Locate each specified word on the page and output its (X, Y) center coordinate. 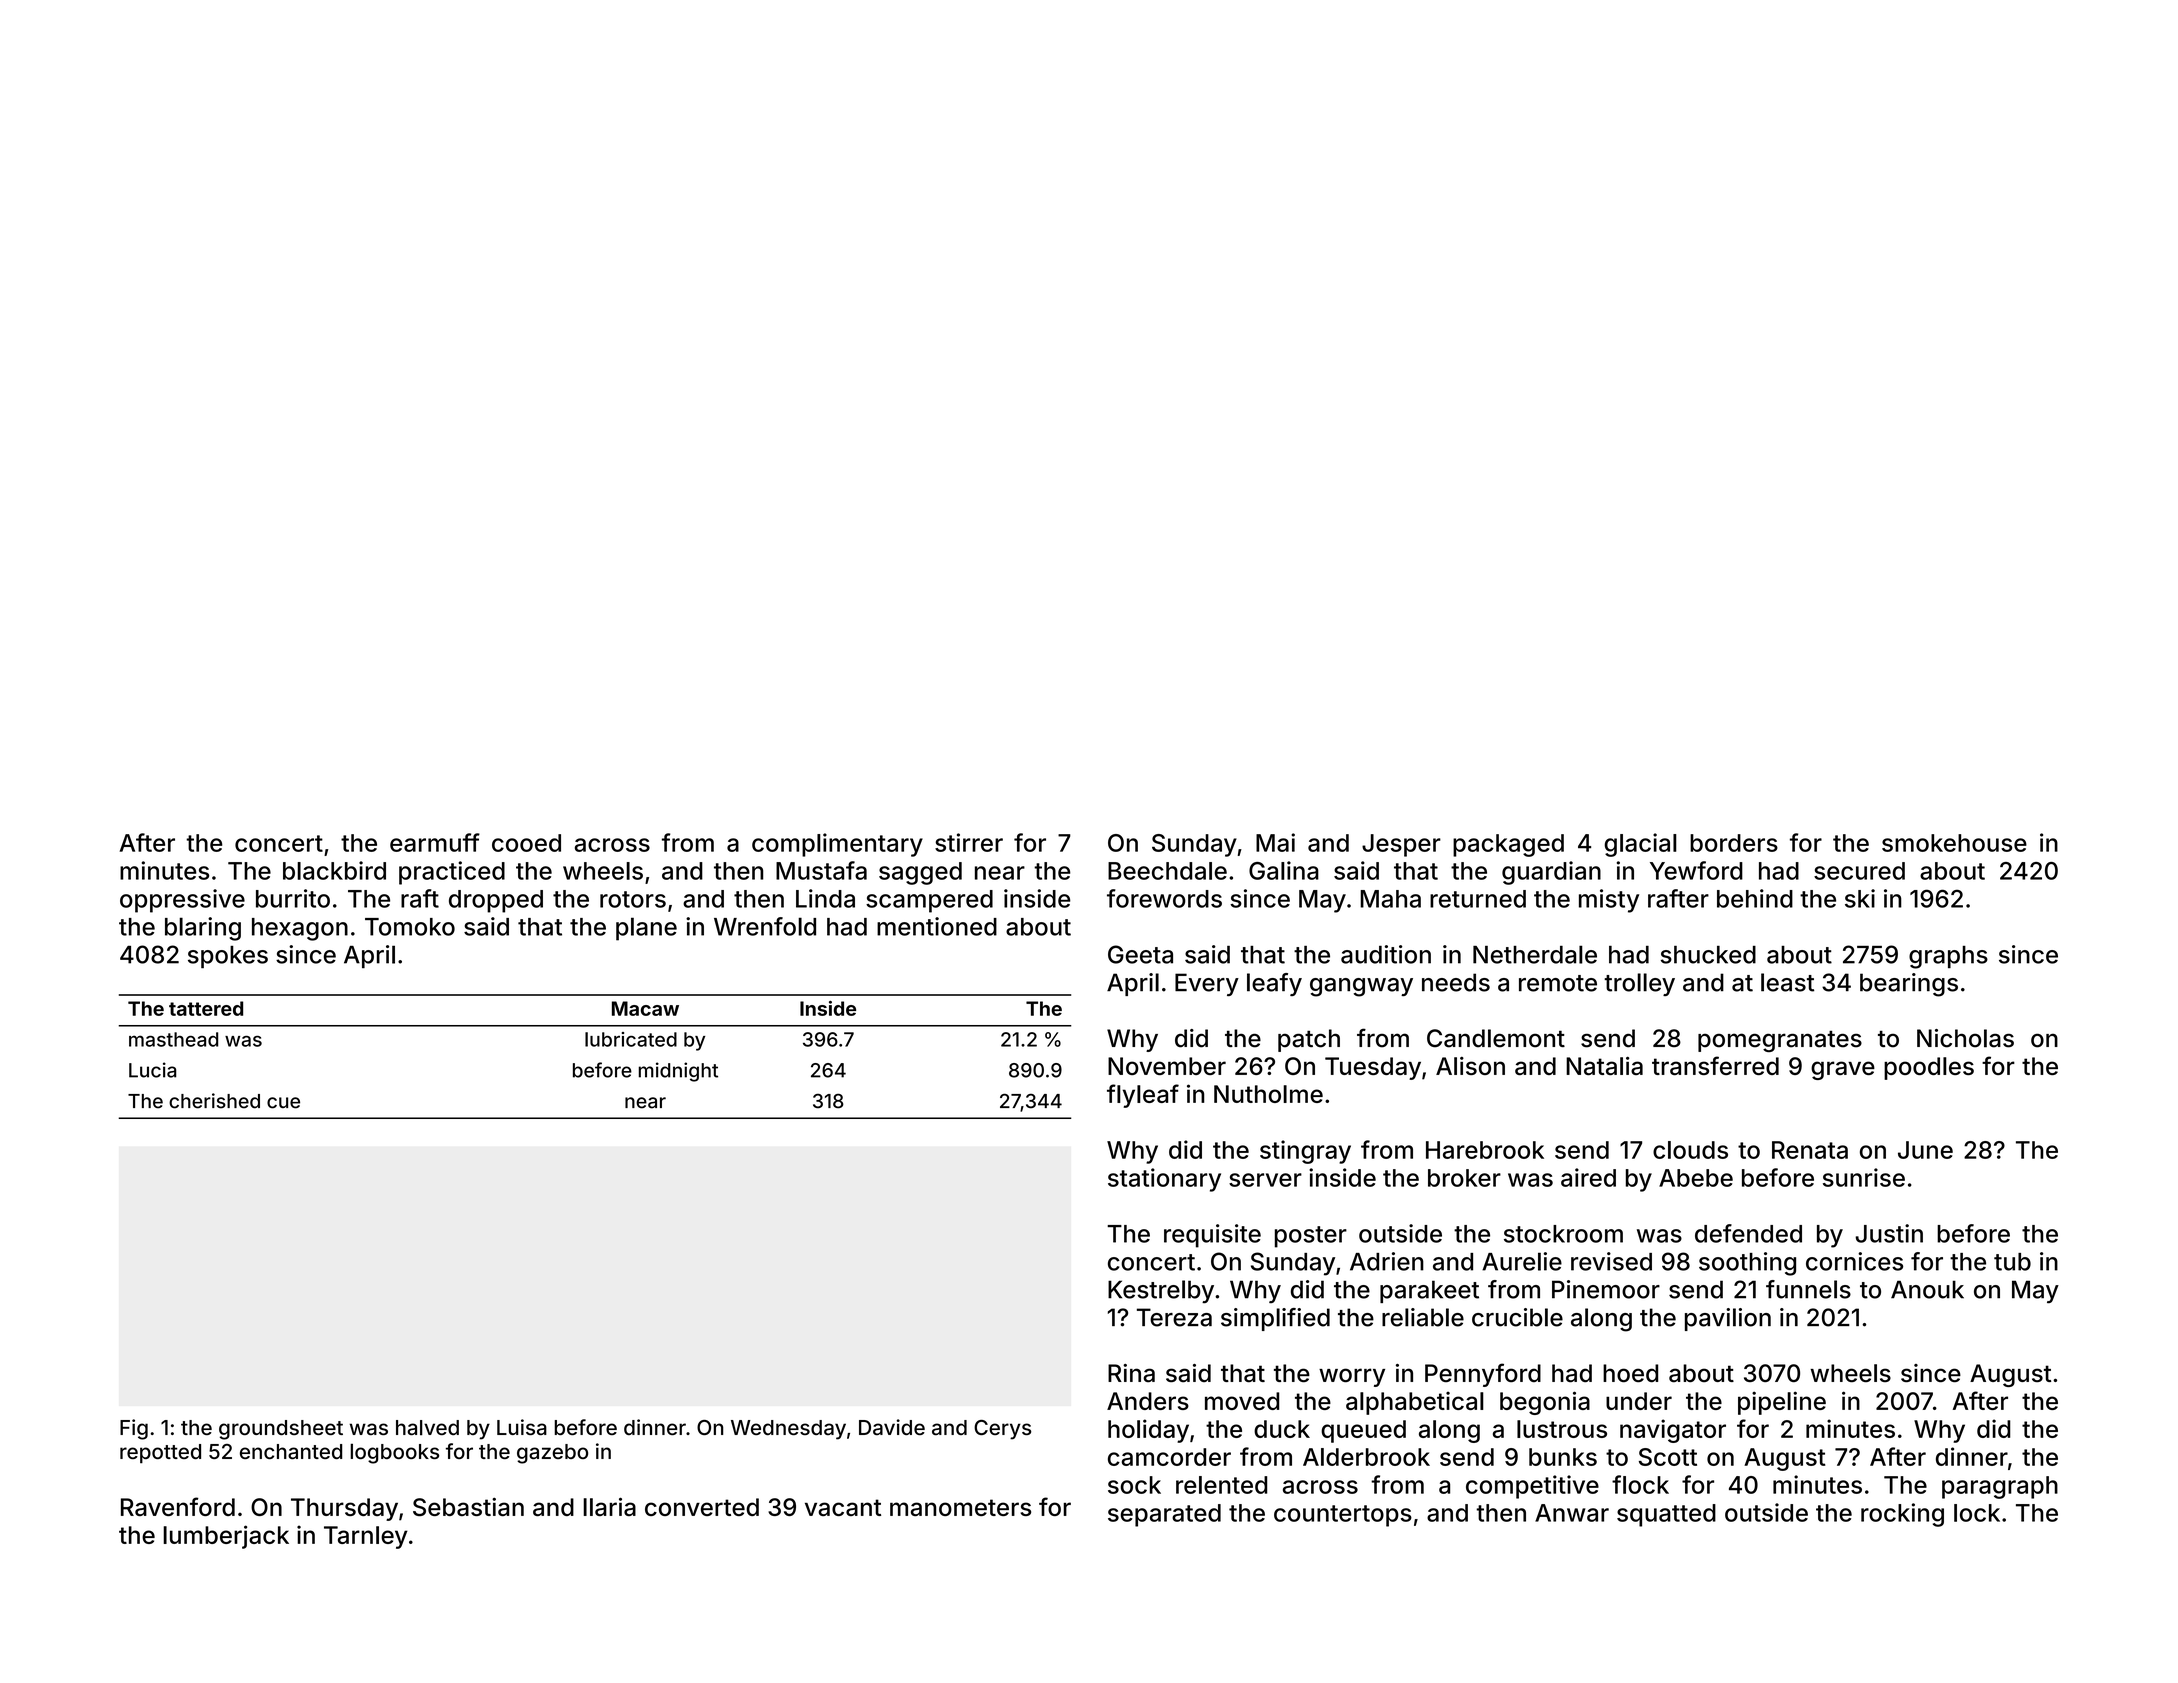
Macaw (645, 1008)
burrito (293, 898)
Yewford (1696, 870)
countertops (1343, 1516)
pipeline (1782, 1403)
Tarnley (366, 1537)
